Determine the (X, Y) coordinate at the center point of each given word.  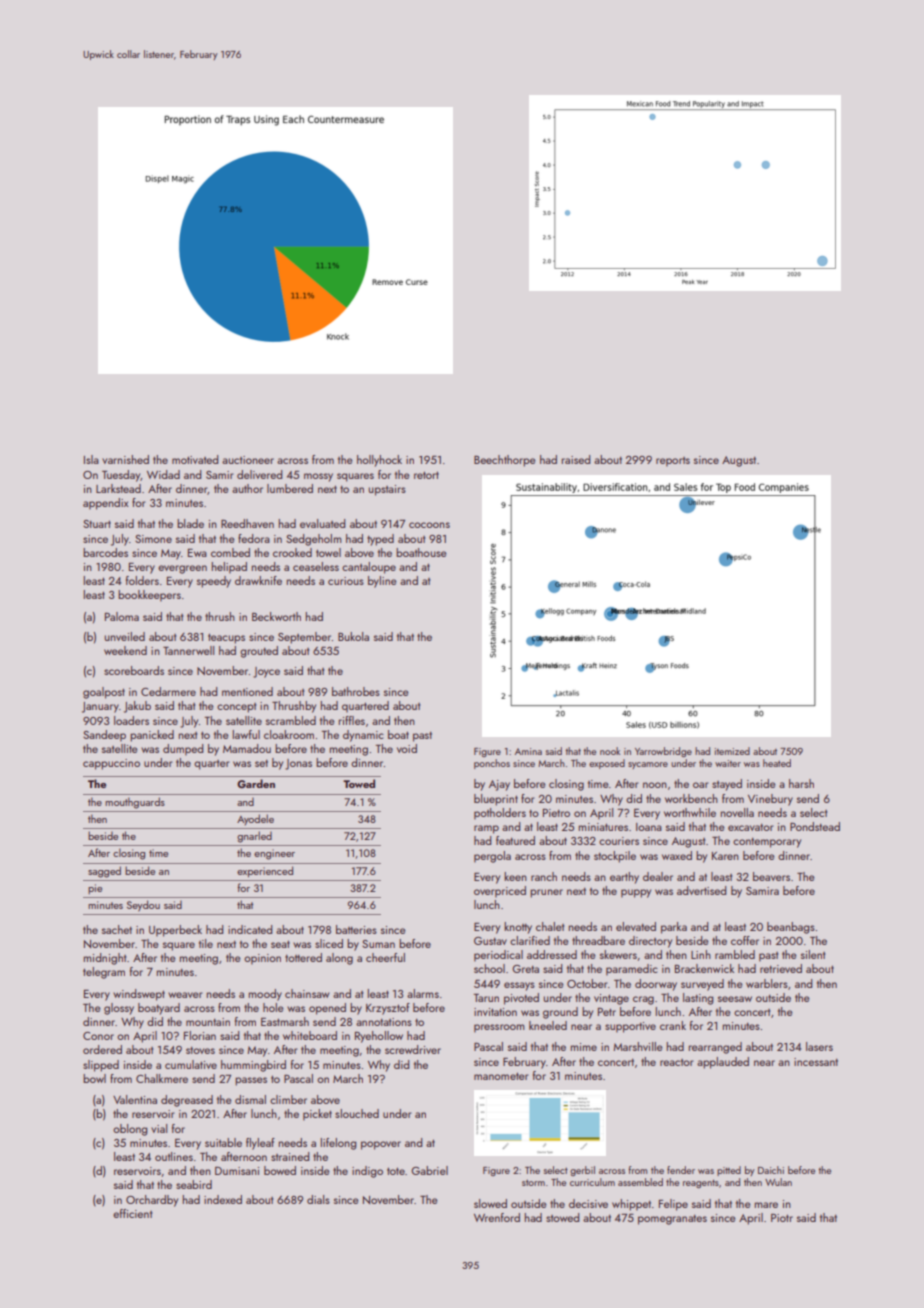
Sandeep (104, 736)
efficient (132, 1213)
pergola (492, 857)
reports (673, 462)
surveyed (702, 985)
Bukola (353, 636)
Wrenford (497, 1217)
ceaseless (316, 566)
